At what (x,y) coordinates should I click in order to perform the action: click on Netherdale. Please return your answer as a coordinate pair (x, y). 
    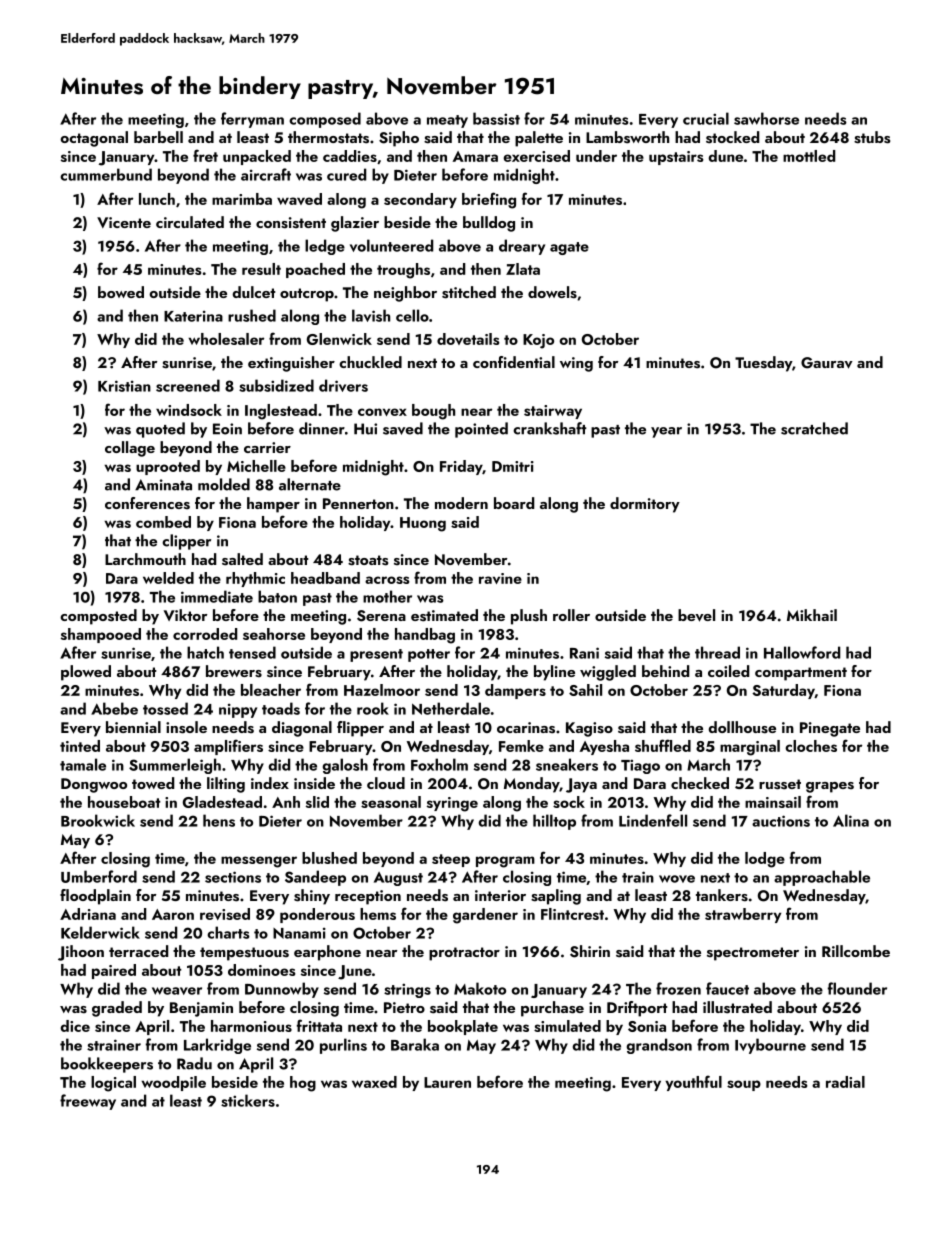
    Looking at the image, I should click on (451, 708).
